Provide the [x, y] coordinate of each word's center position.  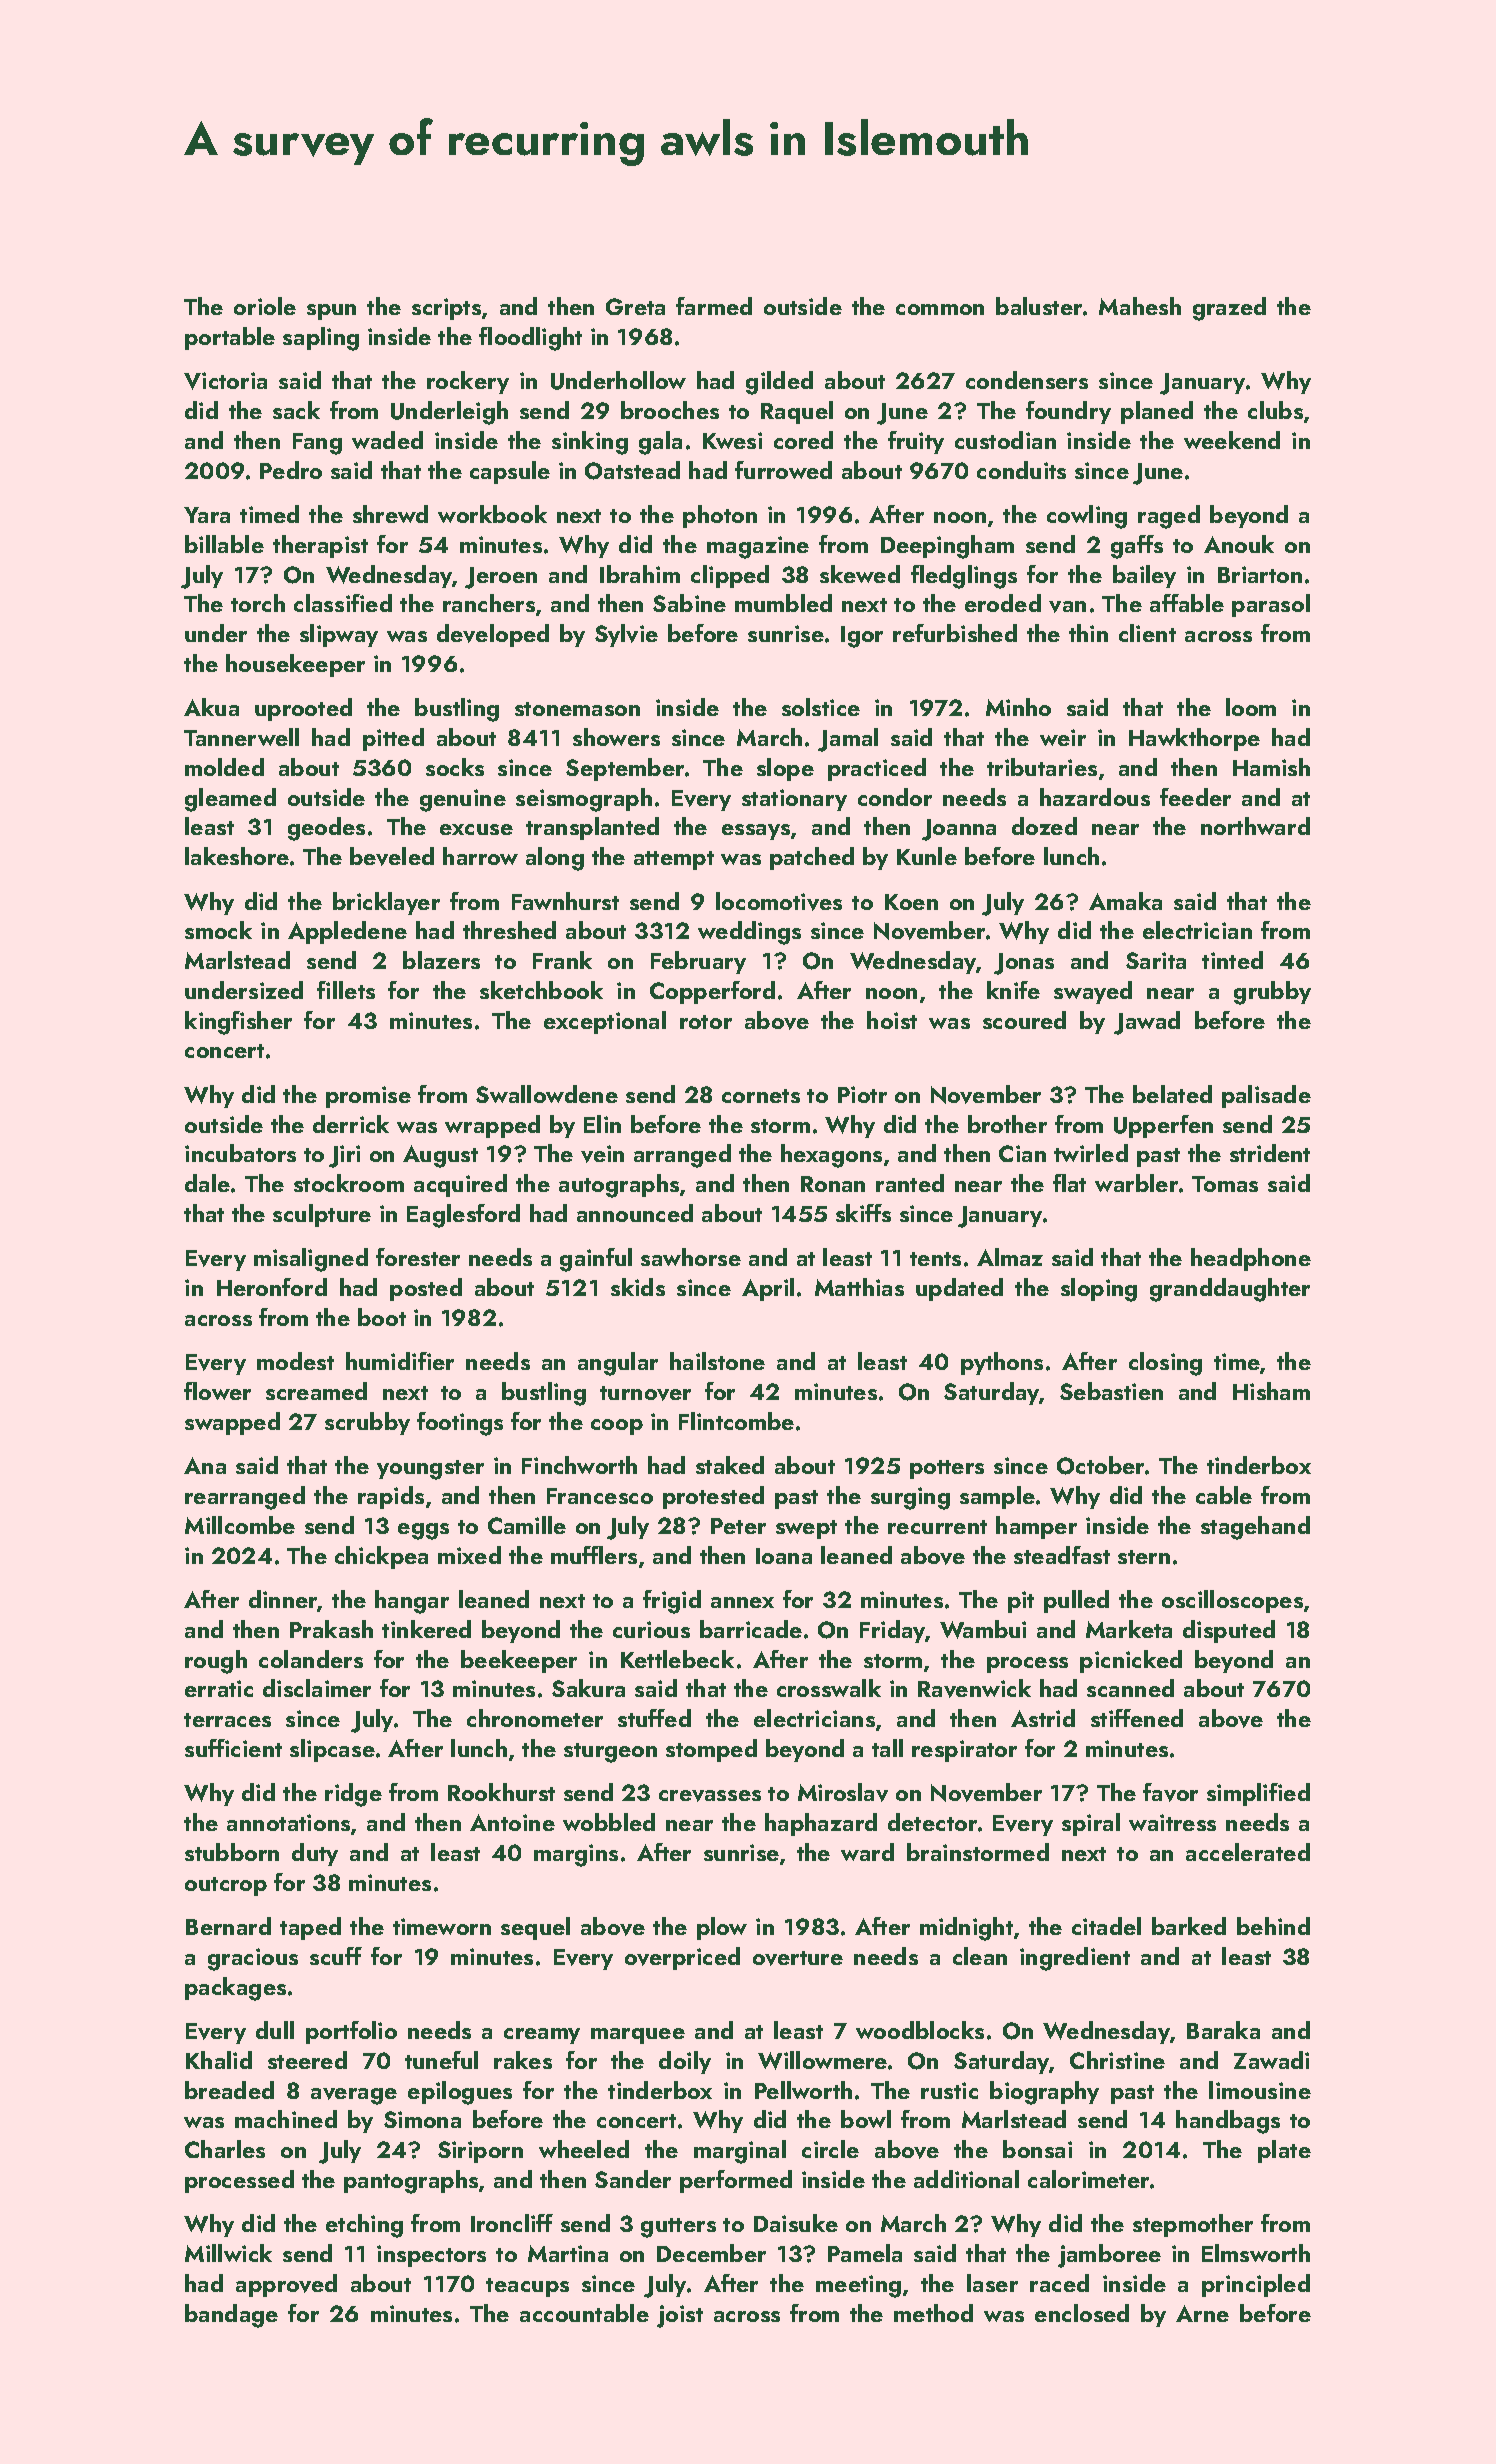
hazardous [1095, 797]
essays [756, 832]
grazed [1229, 309]
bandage [231, 2316]
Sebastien [1111, 1391]
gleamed [230, 800]
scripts [446, 309]
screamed [316, 1391]
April [768, 1289]
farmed [714, 306]
